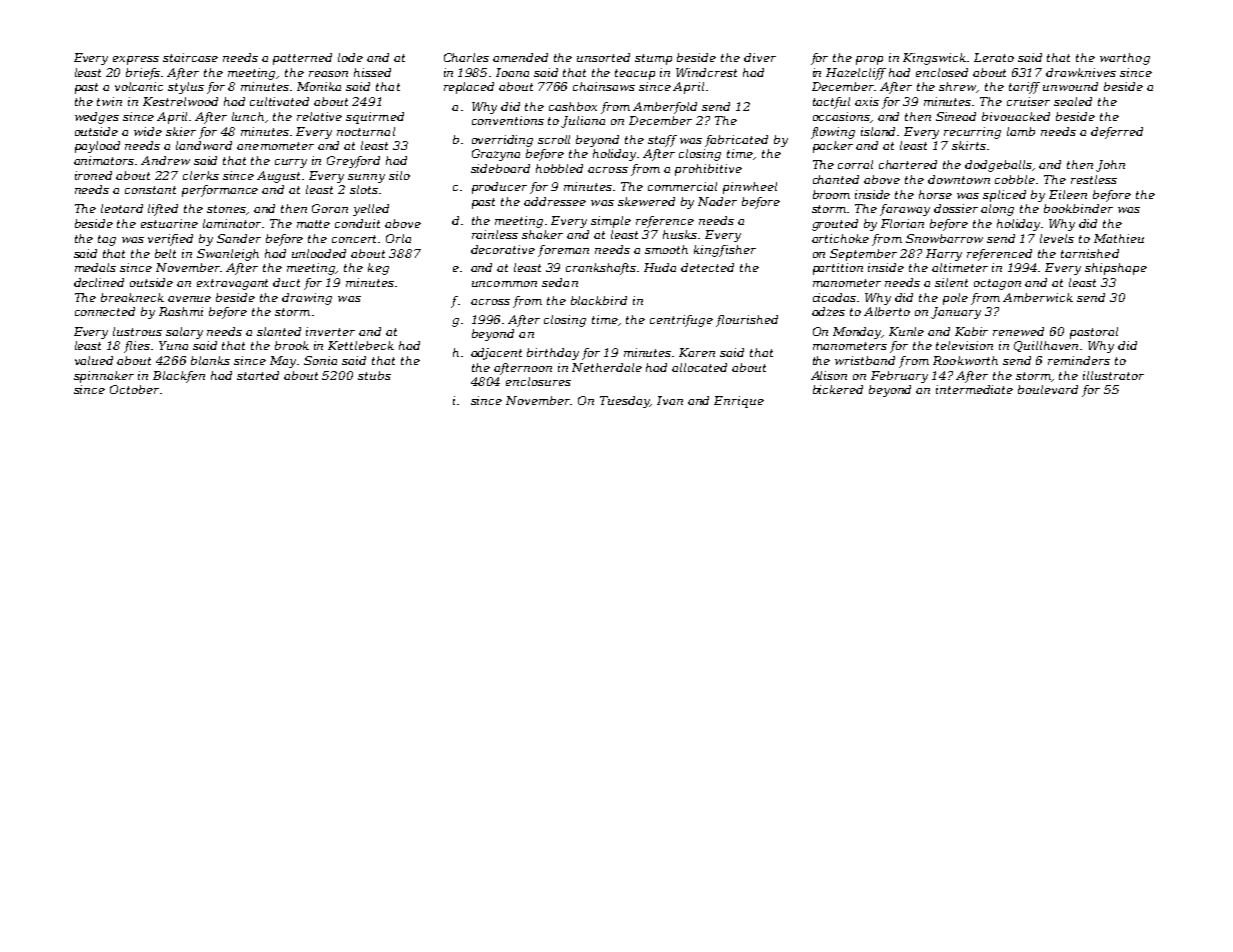 The width and height of the screenshot is (1233, 952). Describe the element at coordinates (682, 186) in the screenshot. I see `commercial` at that location.
